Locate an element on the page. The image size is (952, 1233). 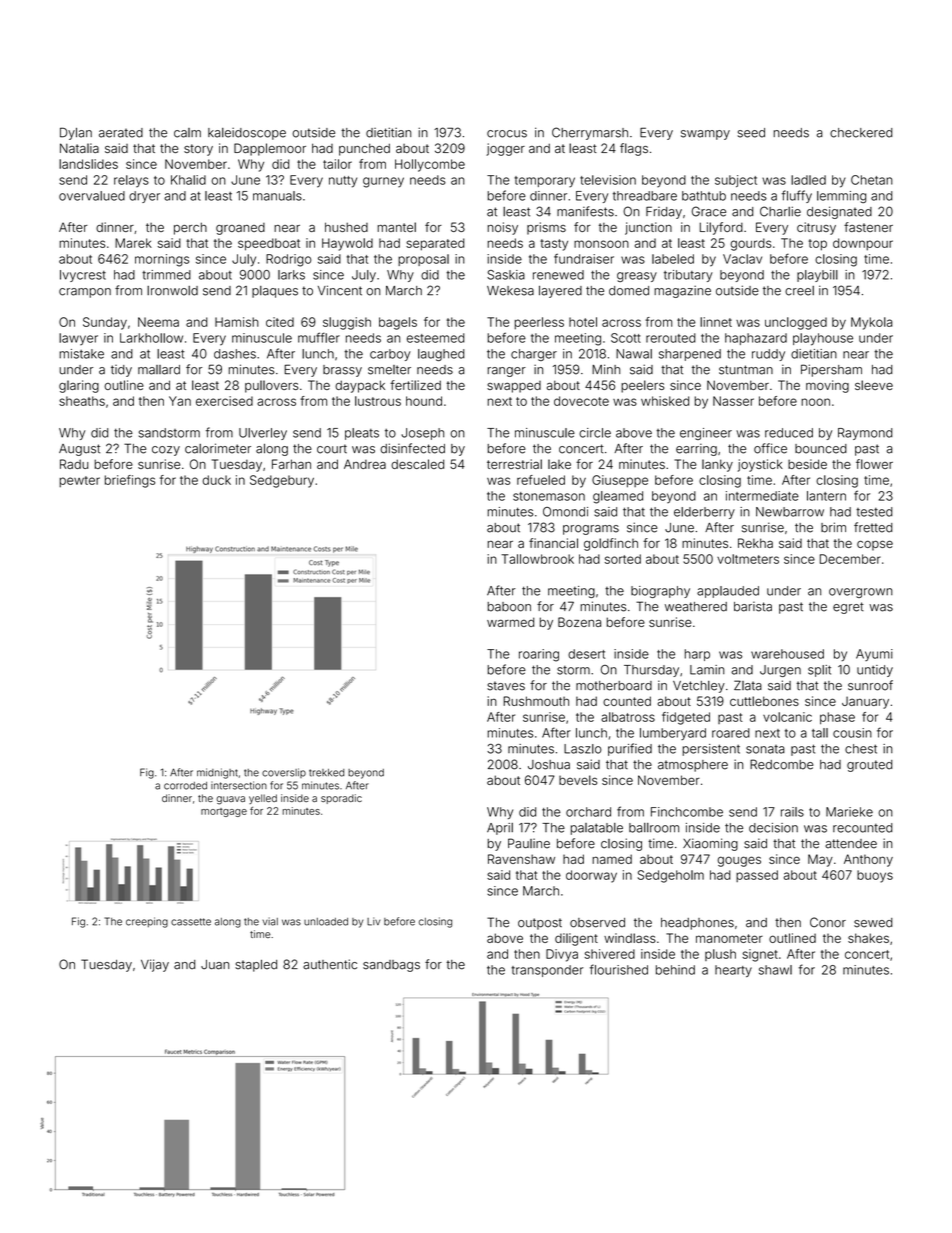
checkered is located at coordinates (861, 133).
